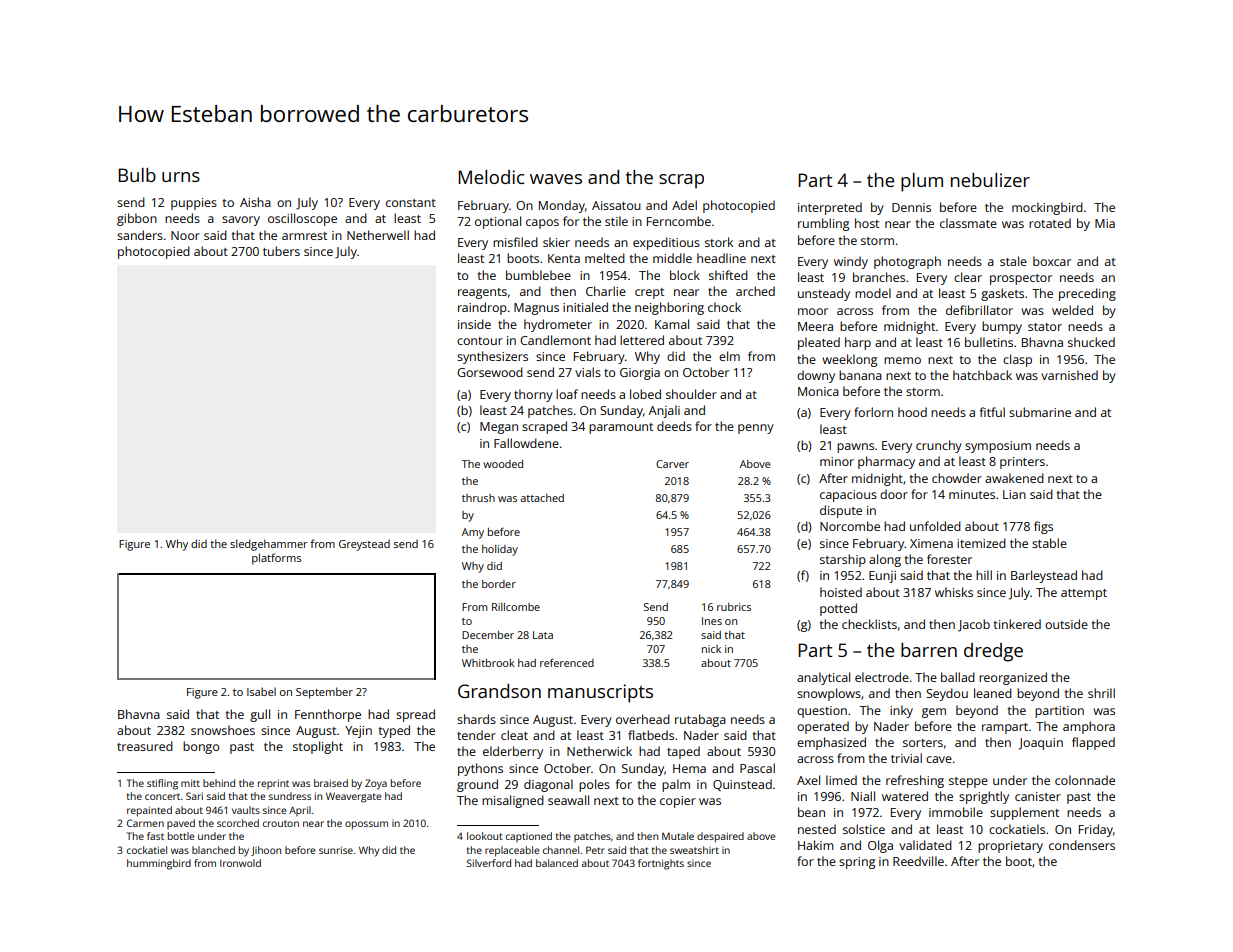 The width and height of the screenshot is (1233, 952). Describe the element at coordinates (755, 291) in the screenshot. I see `arched` at that location.
